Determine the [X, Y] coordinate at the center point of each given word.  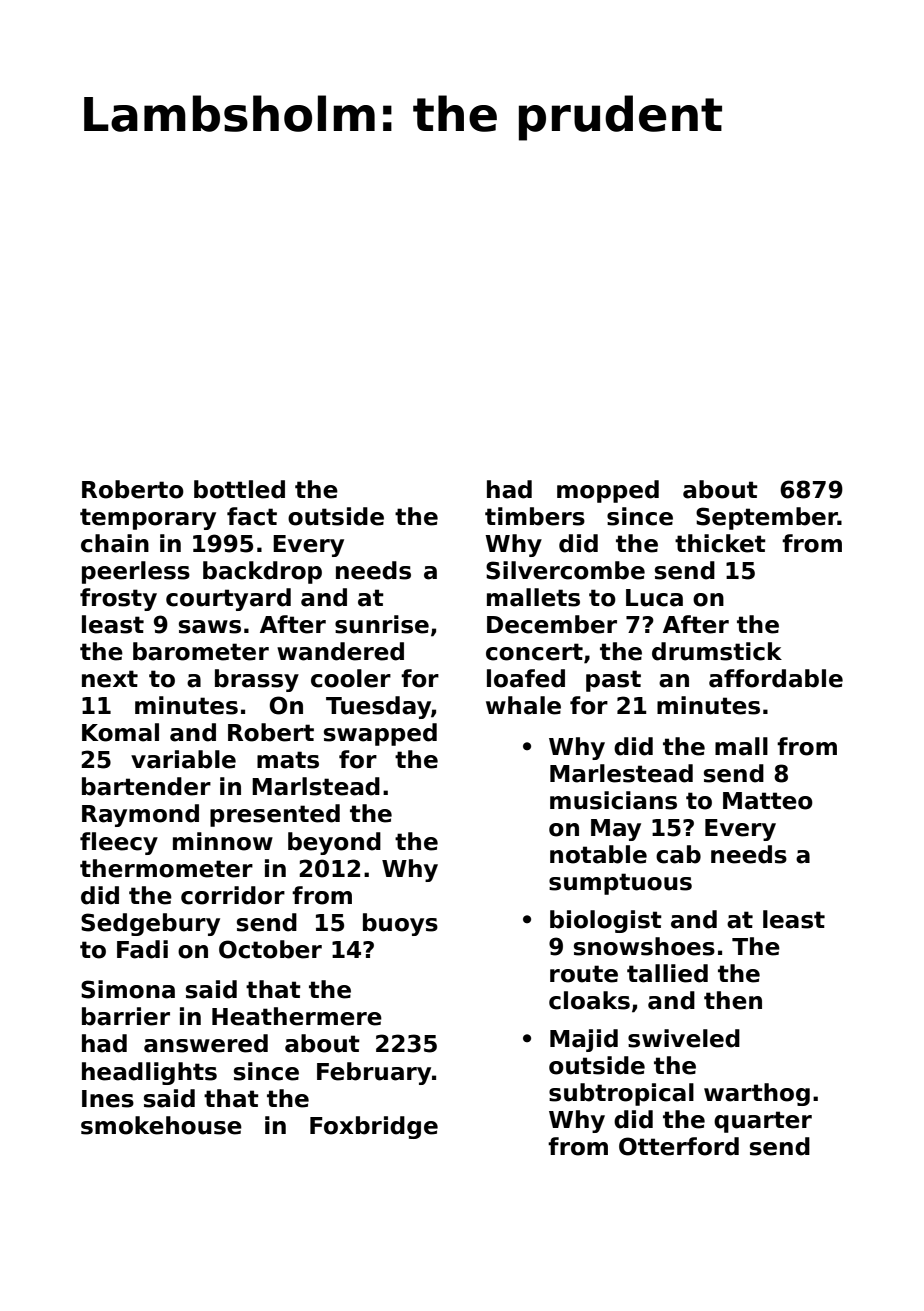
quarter [763, 1122]
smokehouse [161, 1125]
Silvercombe [565, 570]
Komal [120, 732]
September [767, 518]
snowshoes [644, 946]
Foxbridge [374, 1127]
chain [115, 543]
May [616, 830]
